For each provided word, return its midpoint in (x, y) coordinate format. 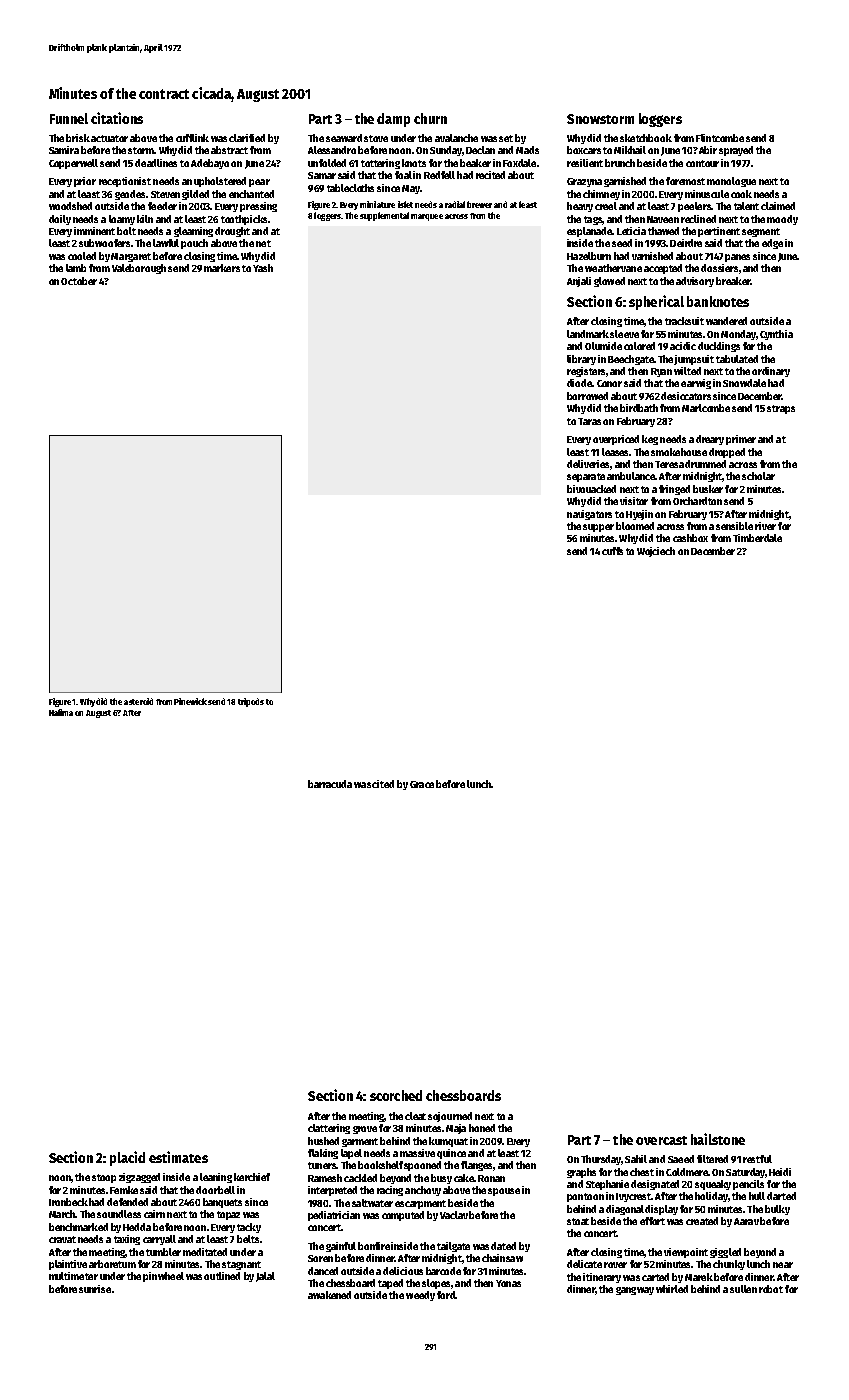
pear (259, 183)
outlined (222, 1276)
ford (446, 1295)
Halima (61, 712)
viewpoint (686, 1253)
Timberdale (757, 538)
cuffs (612, 551)
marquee (427, 217)
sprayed (736, 151)
